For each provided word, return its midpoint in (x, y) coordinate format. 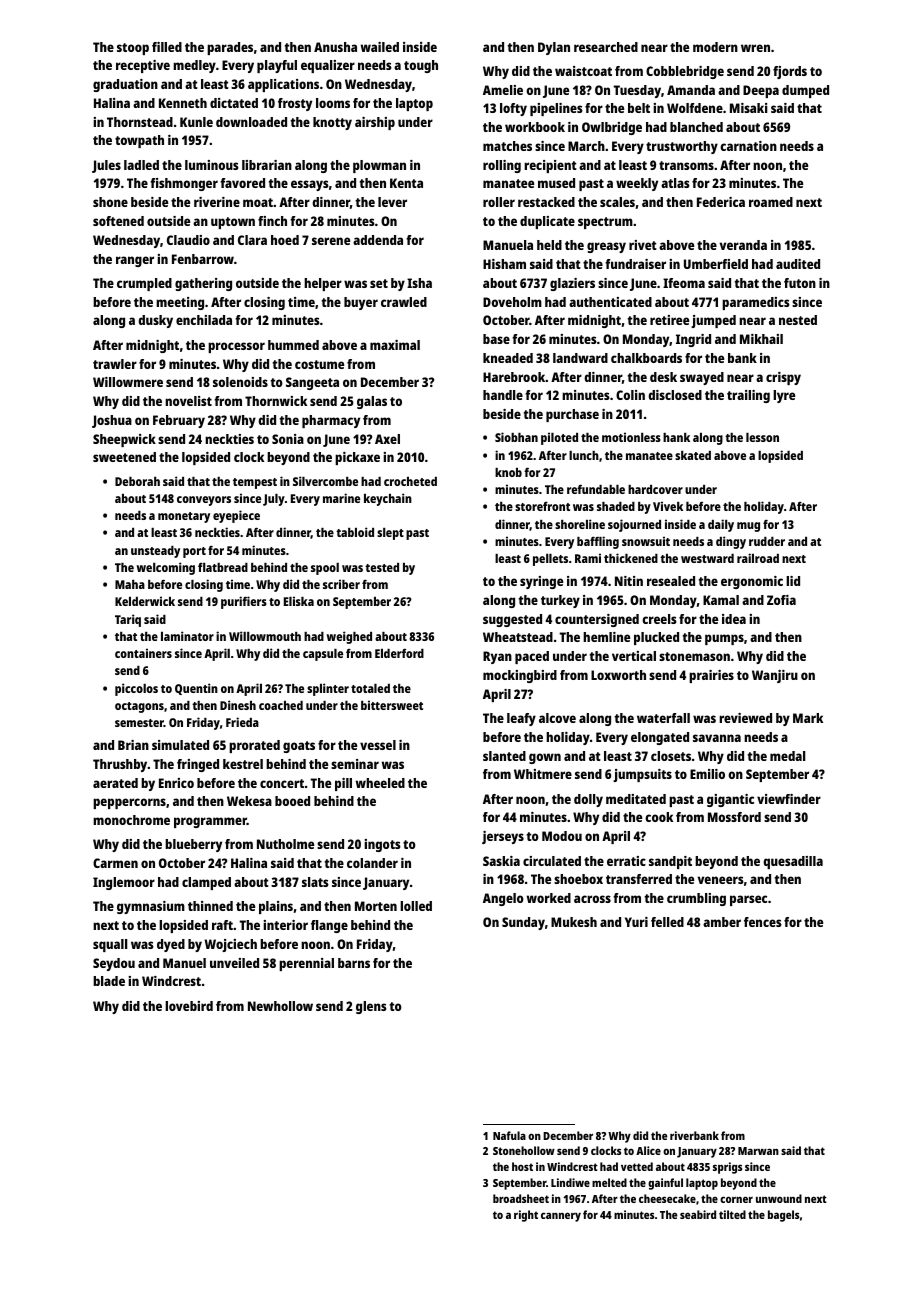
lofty (513, 109)
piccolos (136, 689)
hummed (293, 345)
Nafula (509, 1135)
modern (715, 47)
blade (109, 981)
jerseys (503, 837)
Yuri (636, 922)
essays (310, 185)
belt (639, 108)
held (549, 245)
